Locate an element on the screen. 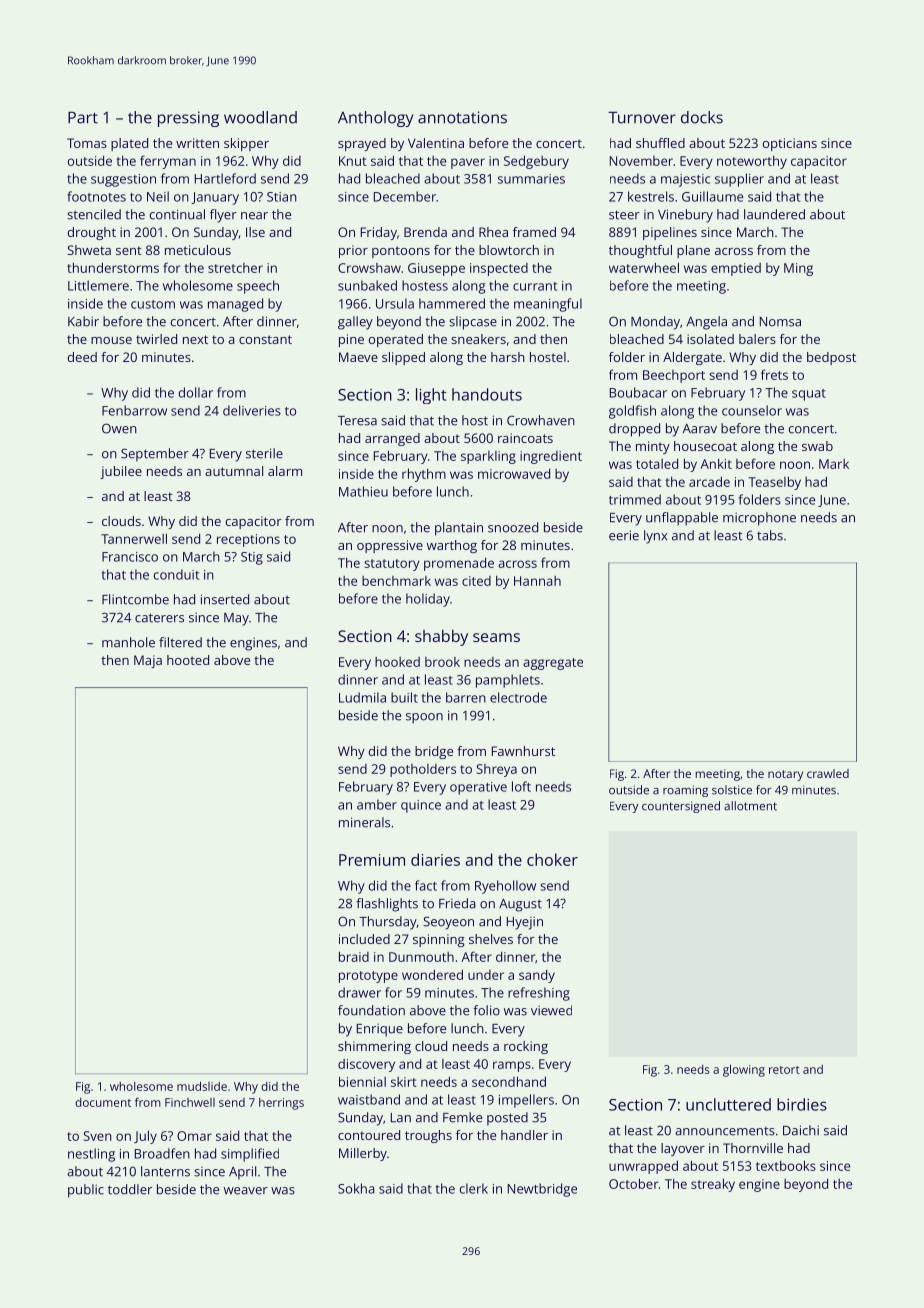  microwaved is located at coordinates (514, 473).
